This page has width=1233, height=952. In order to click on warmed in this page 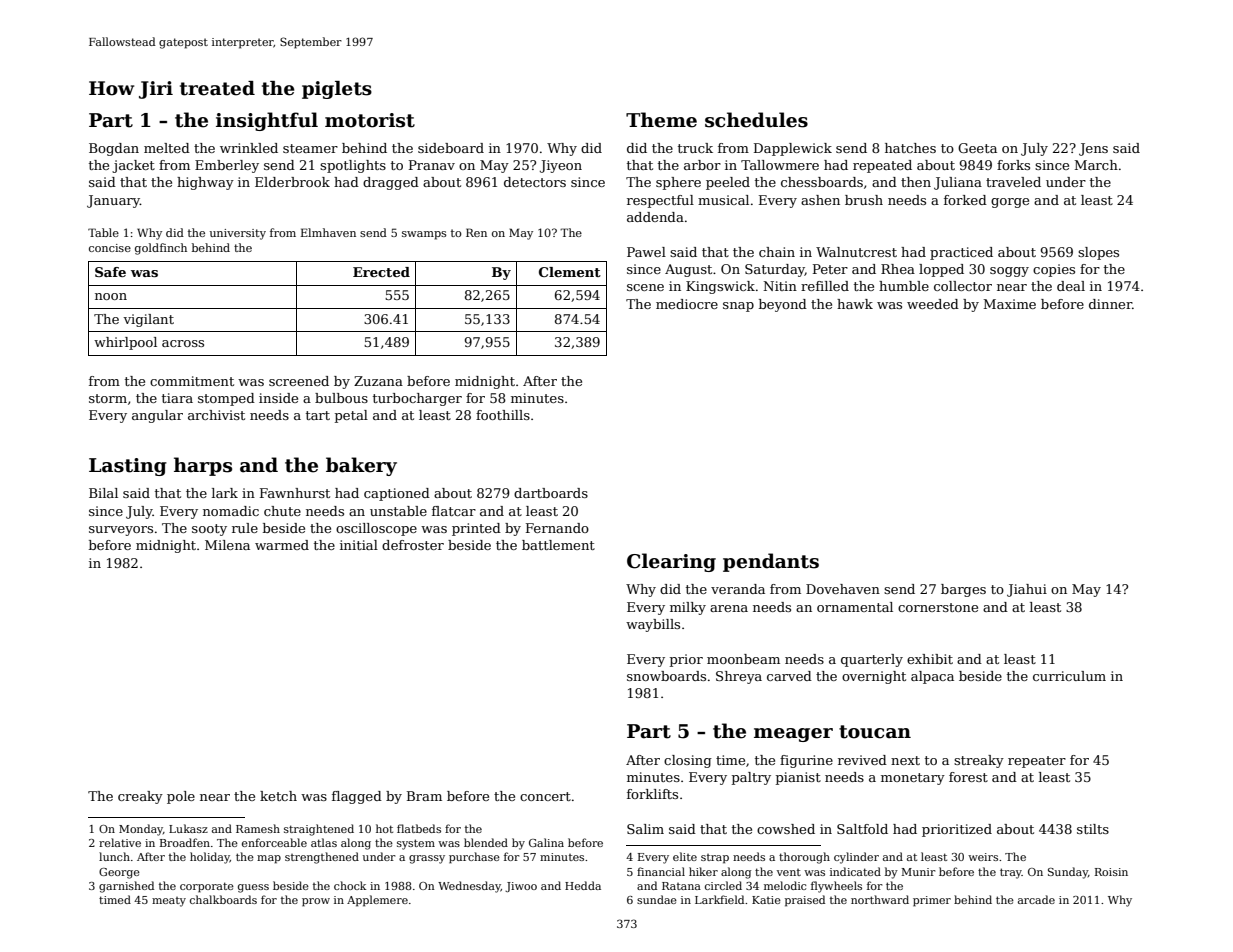, I will do `click(282, 545)`.
